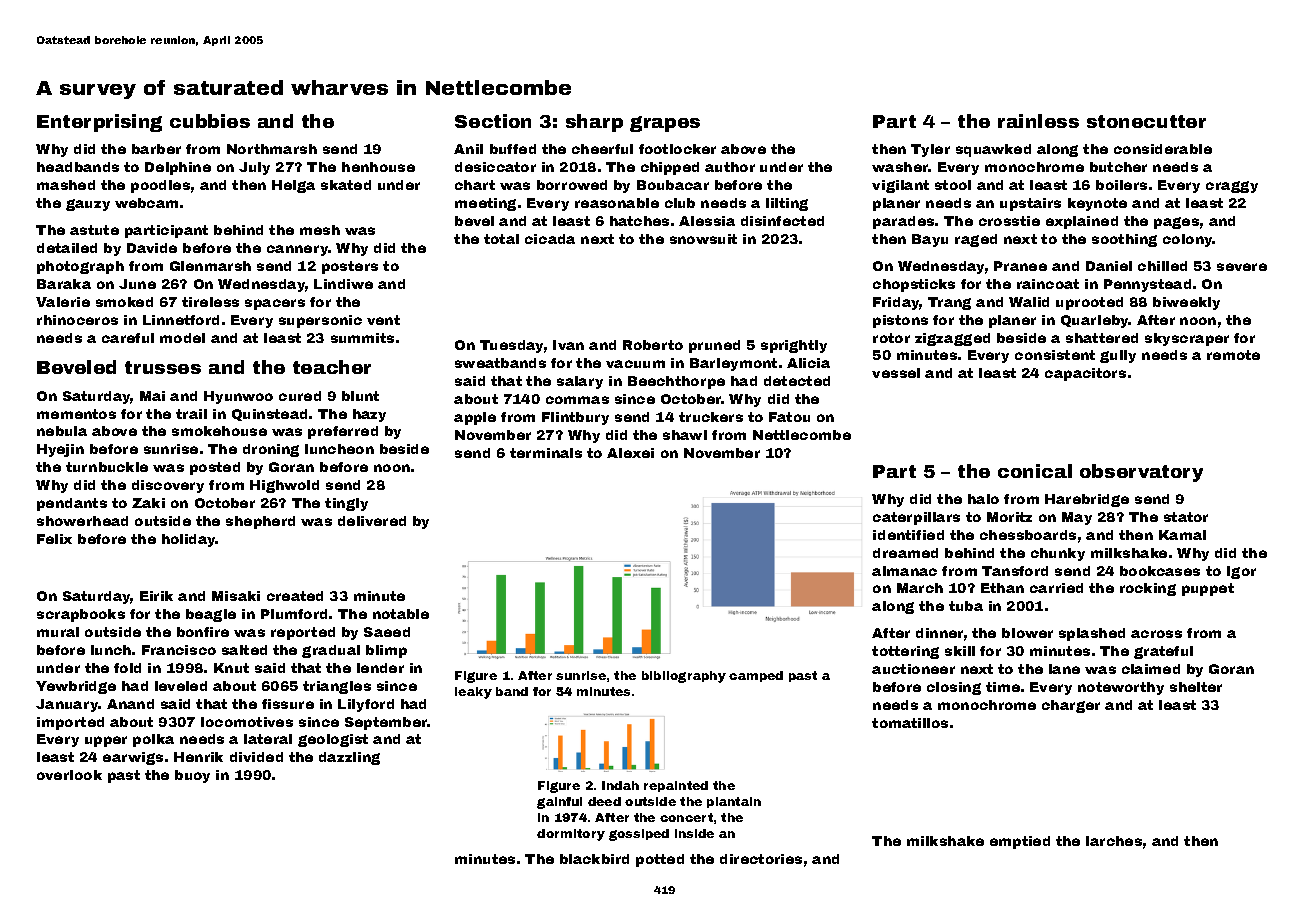 This document has height=924, width=1308. Describe the element at coordinates (192, 776) in the document. I see `buoy` at that location.
